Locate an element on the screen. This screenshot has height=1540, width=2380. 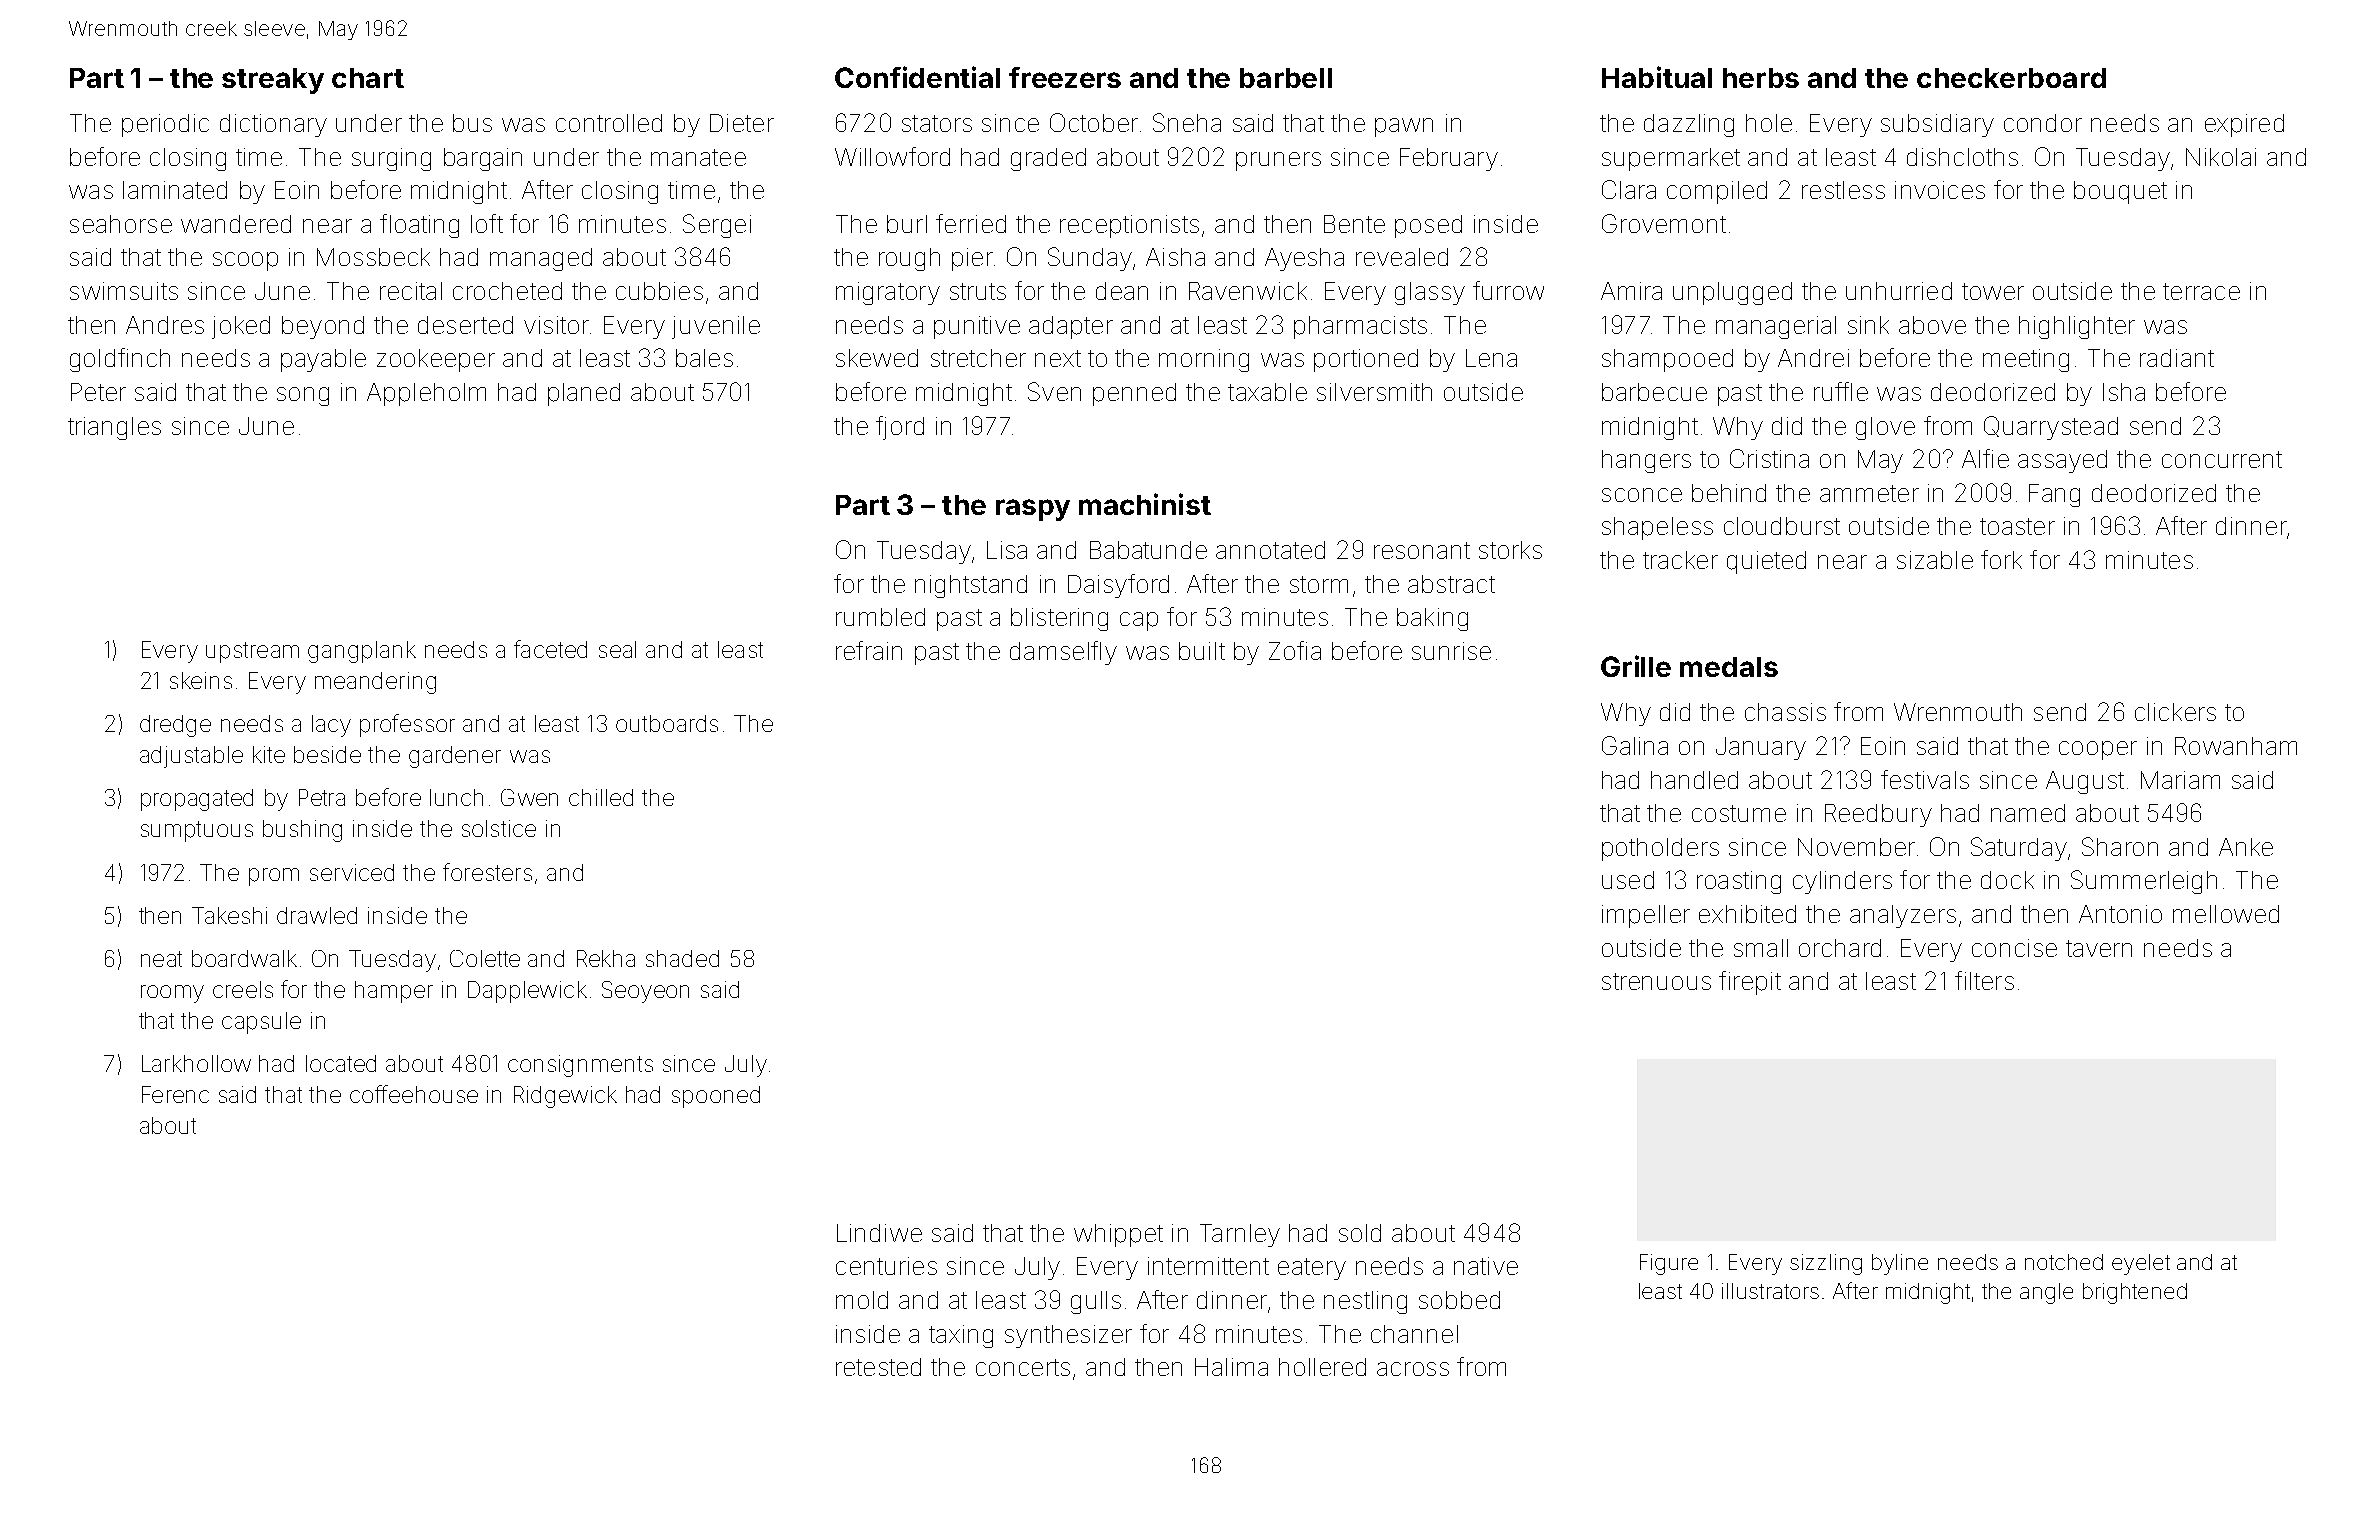
Lisa is located at coordinates (1007, 550).
